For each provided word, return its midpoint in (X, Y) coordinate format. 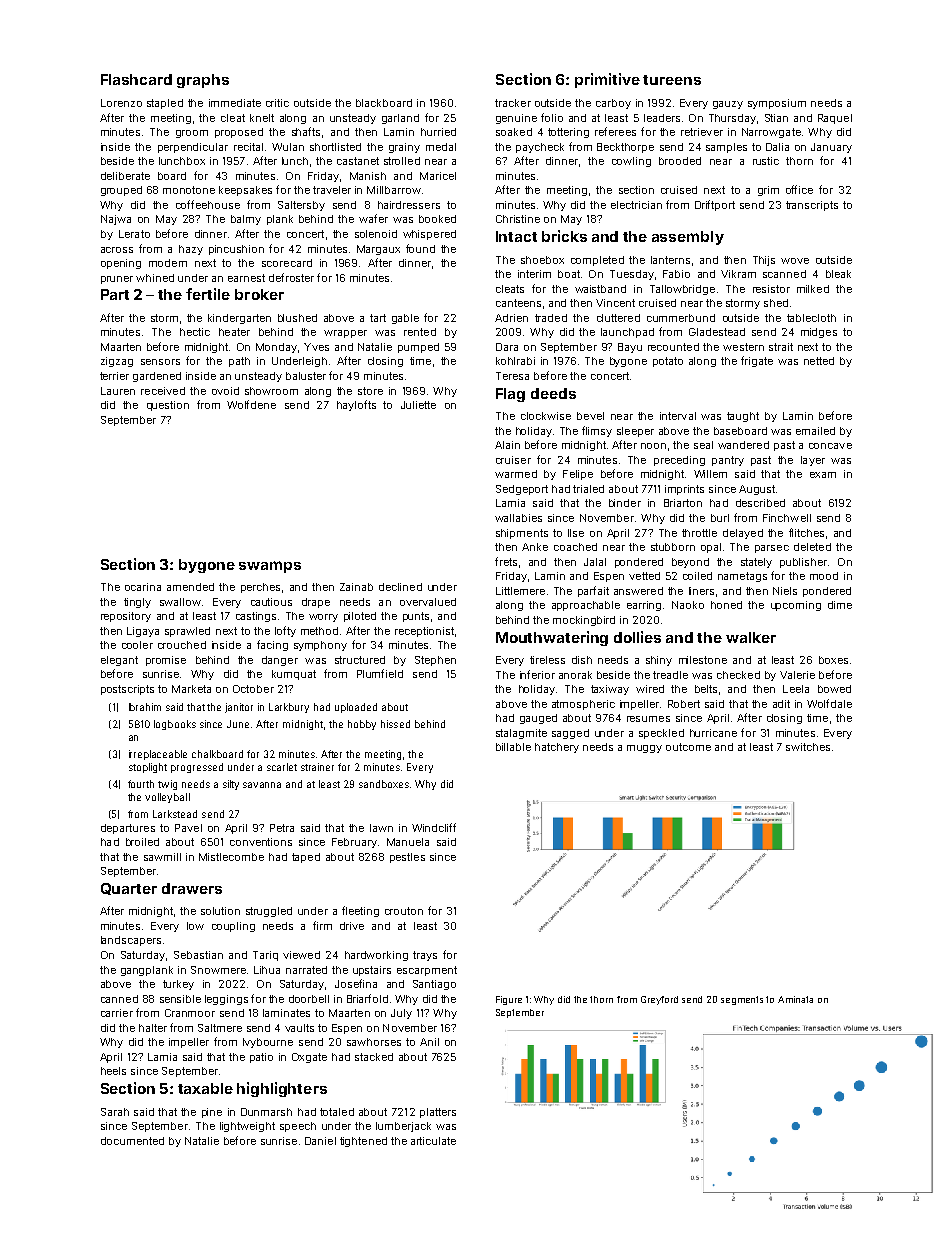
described (760, 503)
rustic (766, 161)
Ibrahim (145, 707)
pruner (117, 280)
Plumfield (380, 673)
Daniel (320, 1141)
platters (438, 1113)
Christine (518, 219)
